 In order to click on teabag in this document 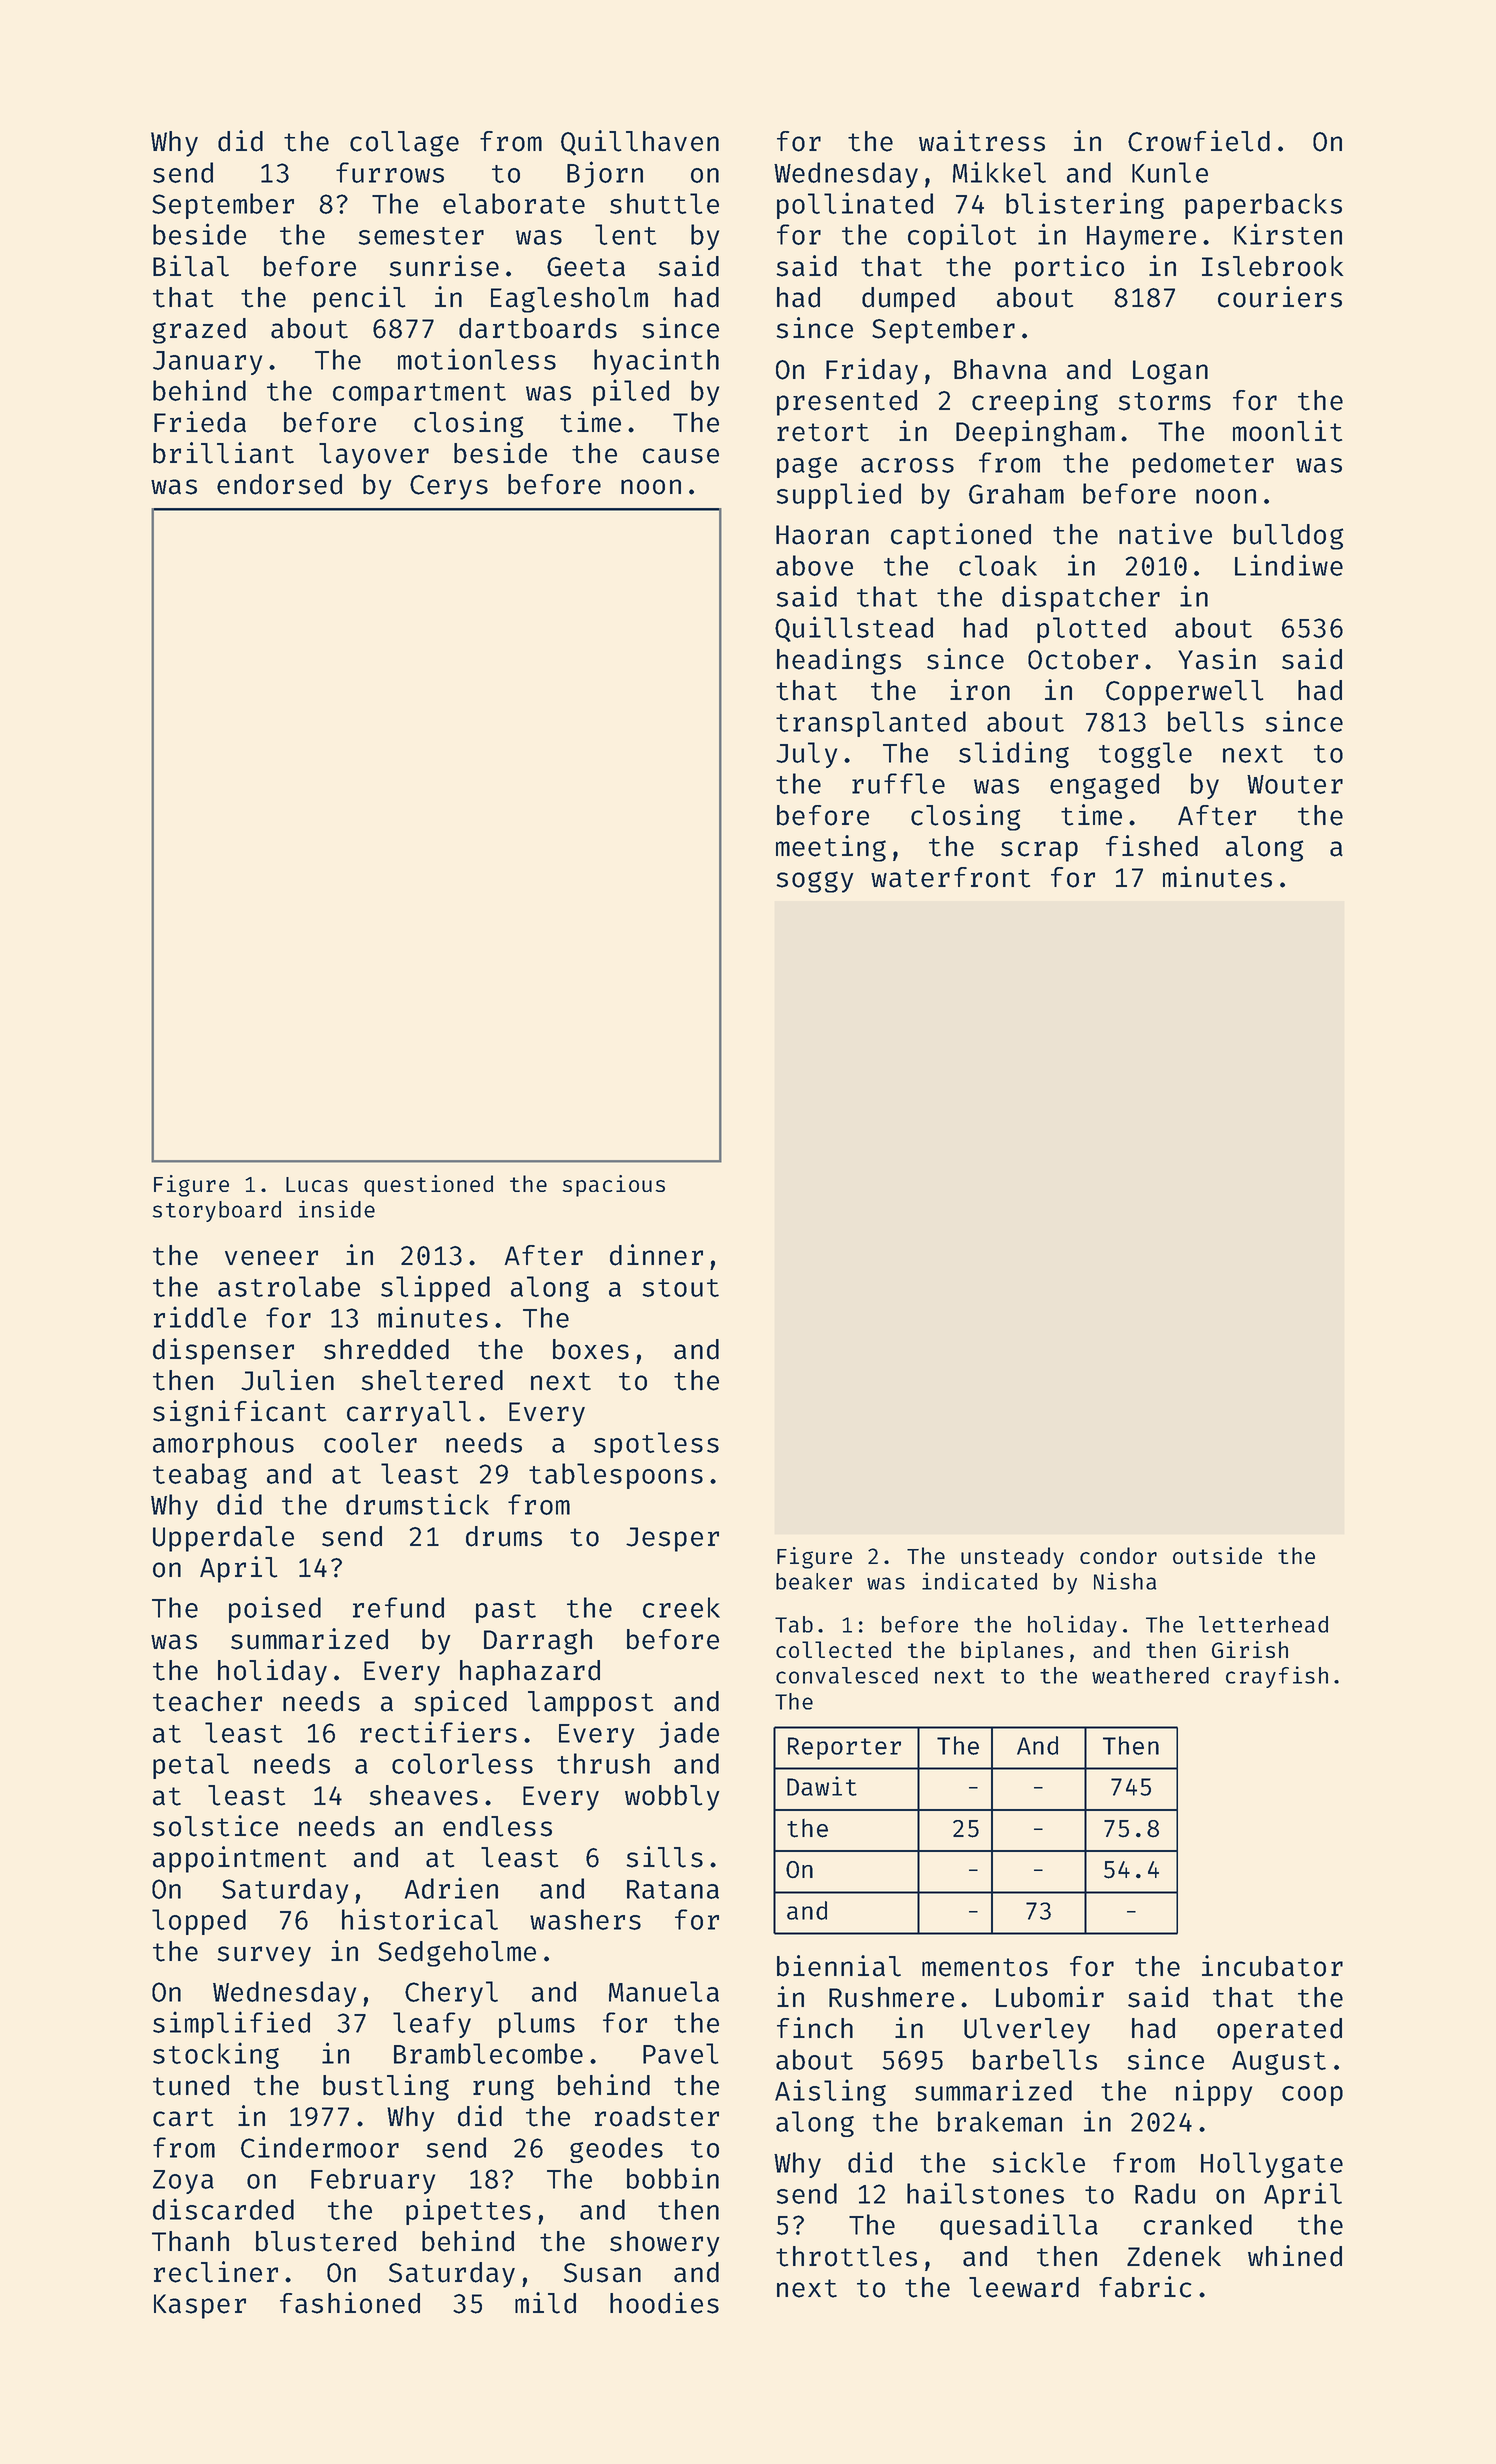, I will do `click(200, 1476)`.
